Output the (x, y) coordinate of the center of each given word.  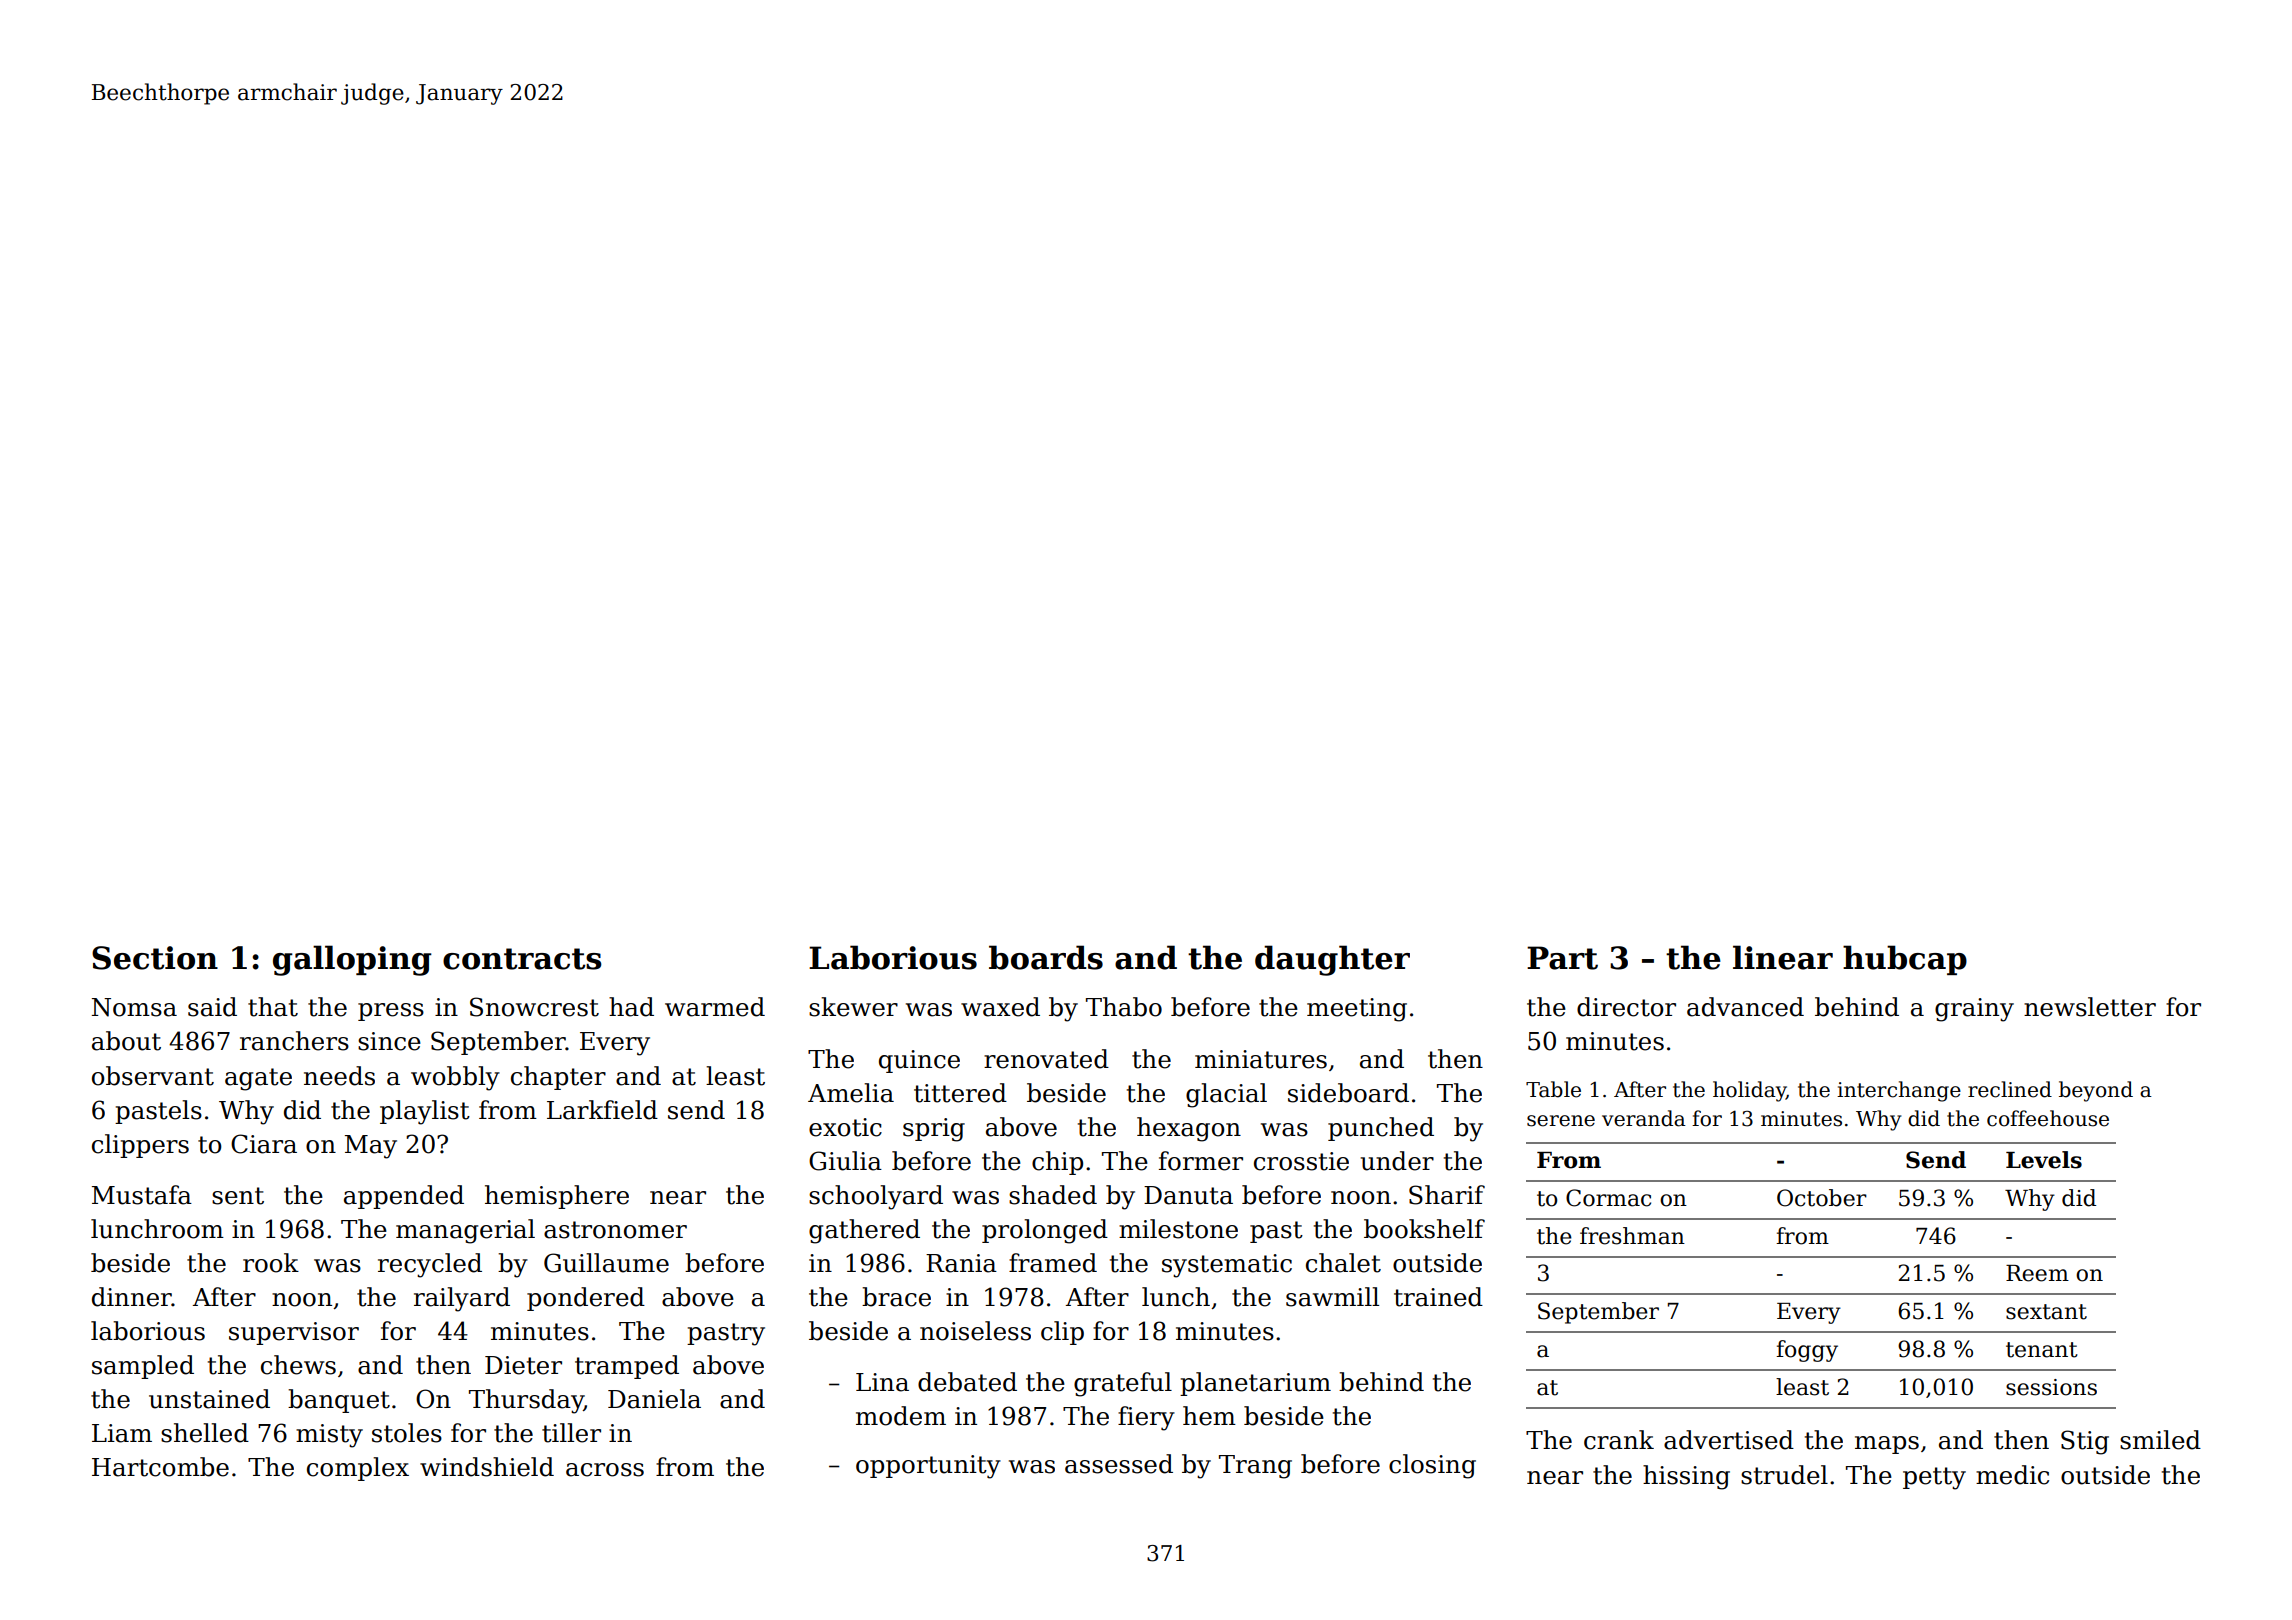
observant (153, 1076)
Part (1562, 958)
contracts (522, 959)
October (1822, 1198)
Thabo (1124, 1007)
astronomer (615, 1230)
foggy (1807, 1351)
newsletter (2090, 1007)
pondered (586, 1299)
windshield (487, 1467)
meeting (1357, 1010)
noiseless (975, 1331)
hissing (1686, 1477)
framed (1053, 1263)
